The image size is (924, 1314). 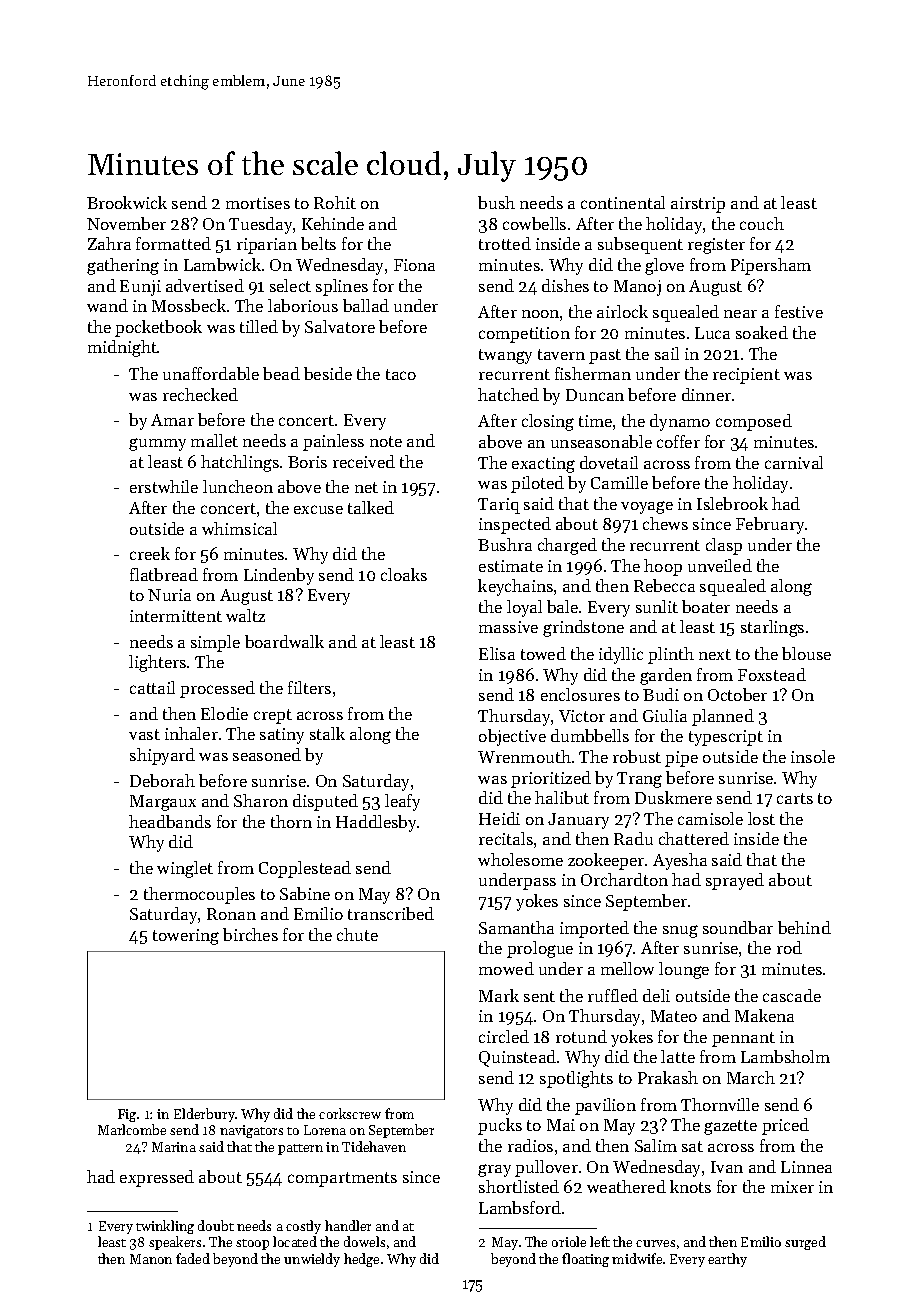 I want to click on doubt, so click(x=216, y=1225).
